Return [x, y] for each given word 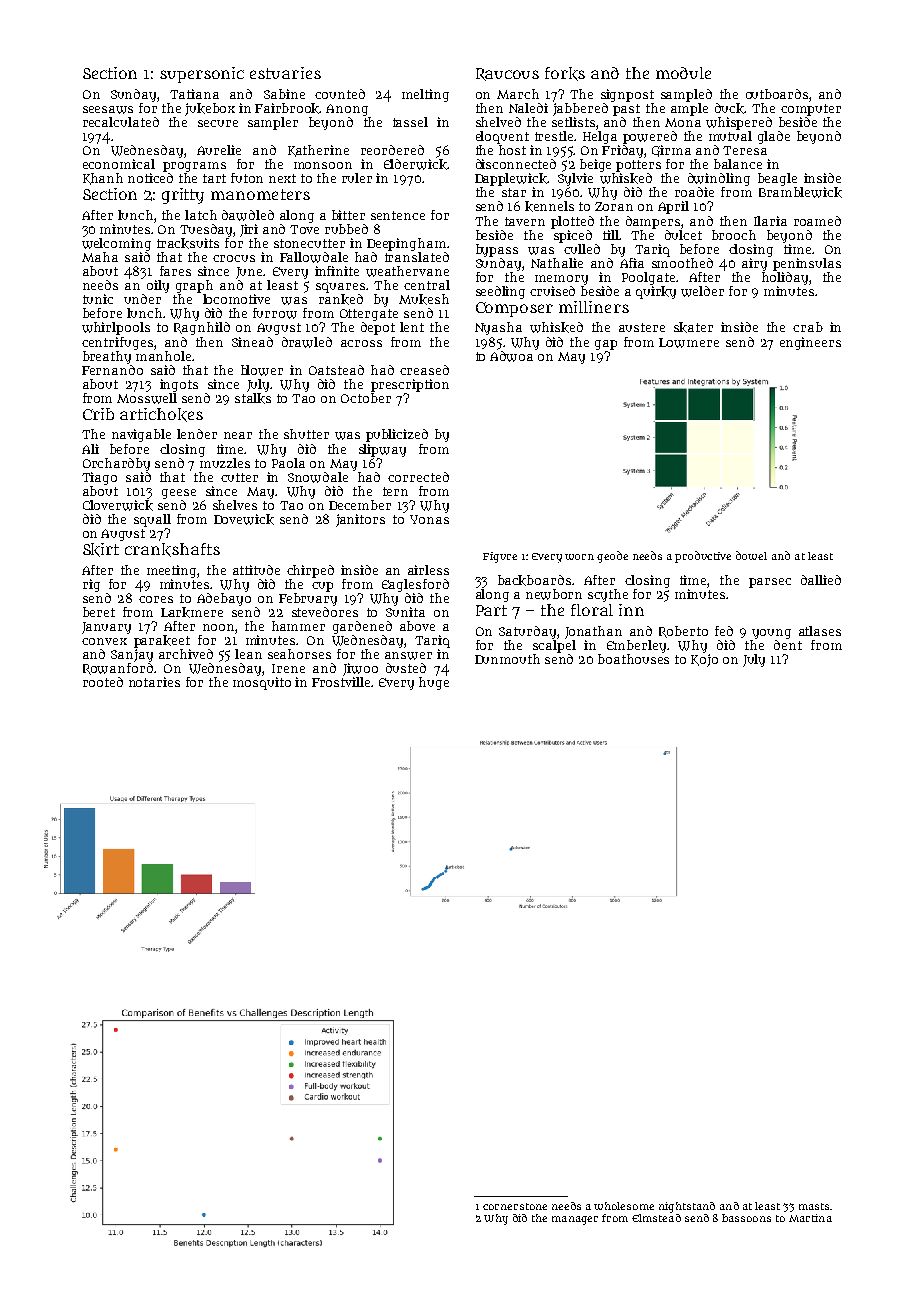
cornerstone [515, 1206]
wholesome [624, 1206]
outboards [777, 94]
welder [702, 291]
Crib [98, 414]
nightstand [687, 1207]
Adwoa [511, 356]
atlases [820, 631]
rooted [103, 682]
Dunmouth [507, 659]
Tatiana [194, 94]
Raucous [507, 74]
